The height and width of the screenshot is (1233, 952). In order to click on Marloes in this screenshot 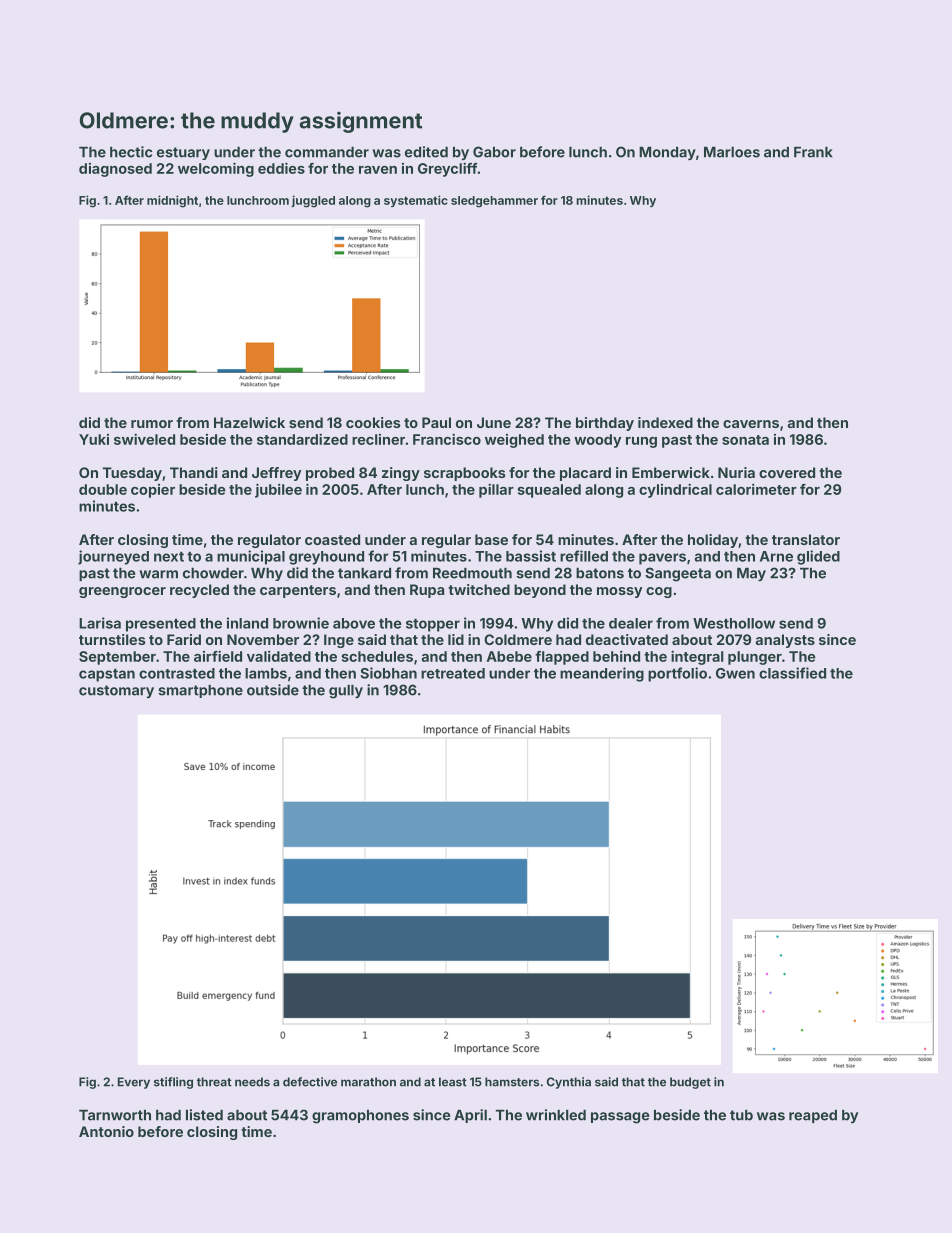, I will do `click(732, 152)`.
